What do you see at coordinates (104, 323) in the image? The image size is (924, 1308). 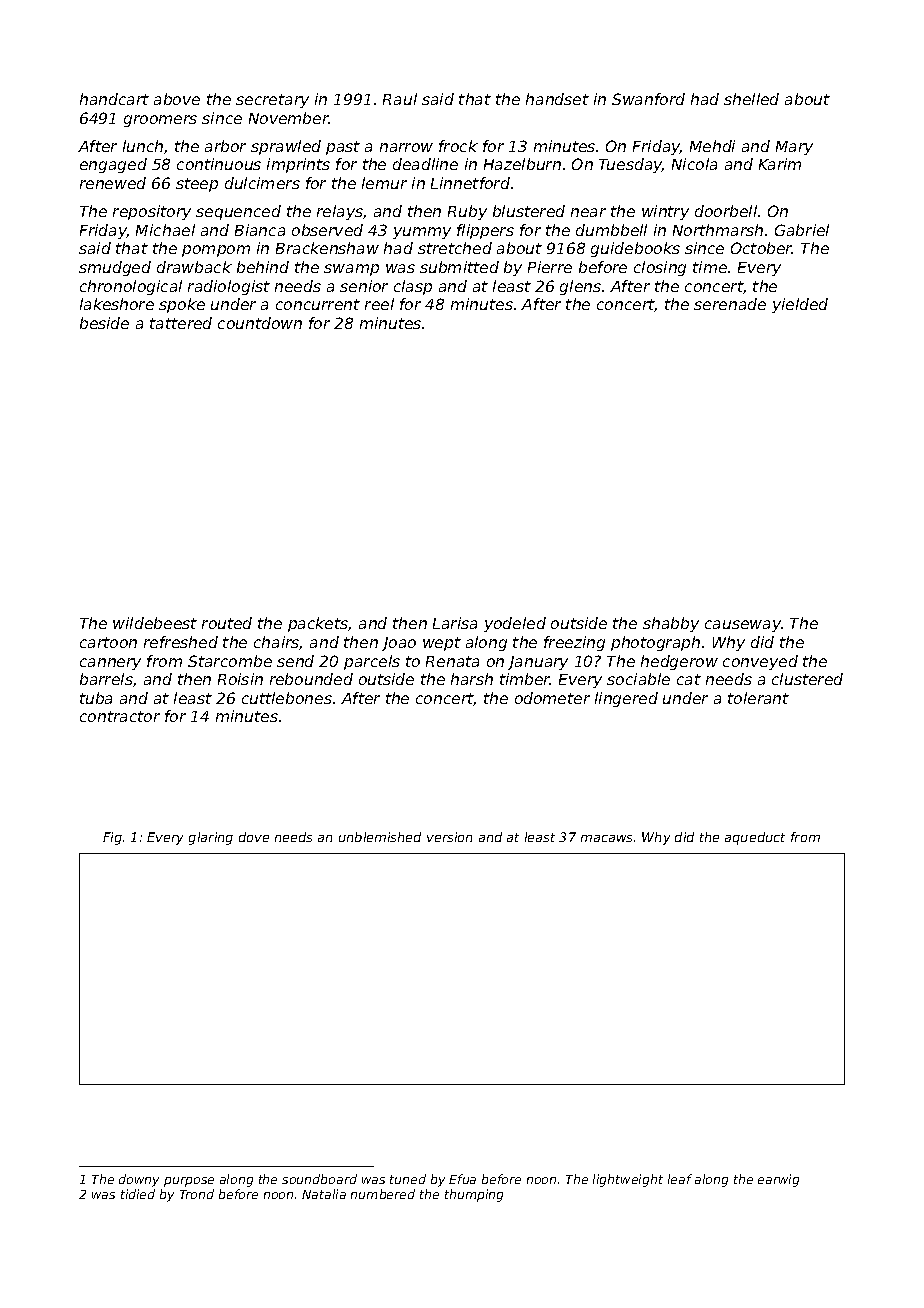 I see `beside` at bounding box center [104, 323].
